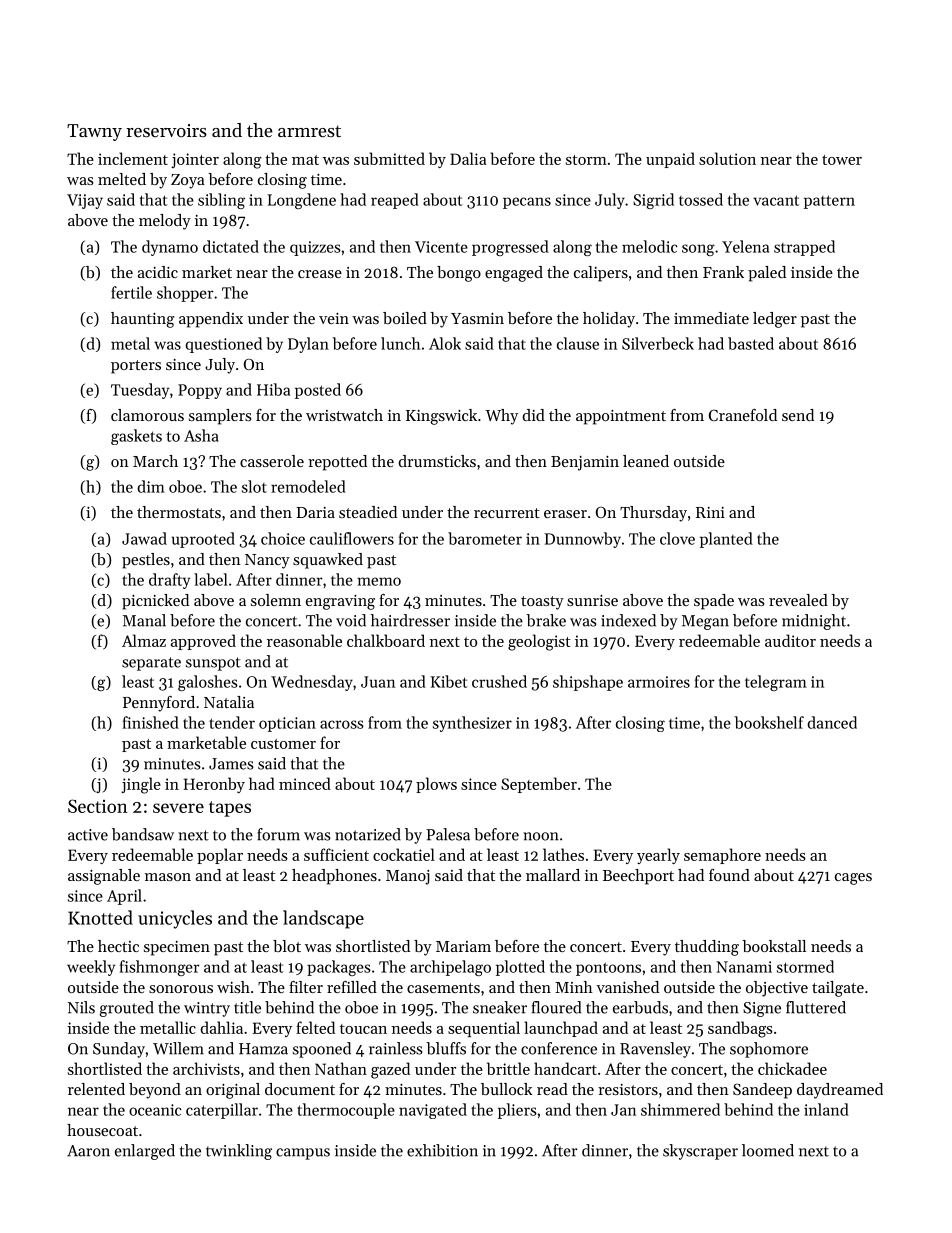 The width and height of the screenshot is (952, 1233). I want to click on found, so click(729, 875).
